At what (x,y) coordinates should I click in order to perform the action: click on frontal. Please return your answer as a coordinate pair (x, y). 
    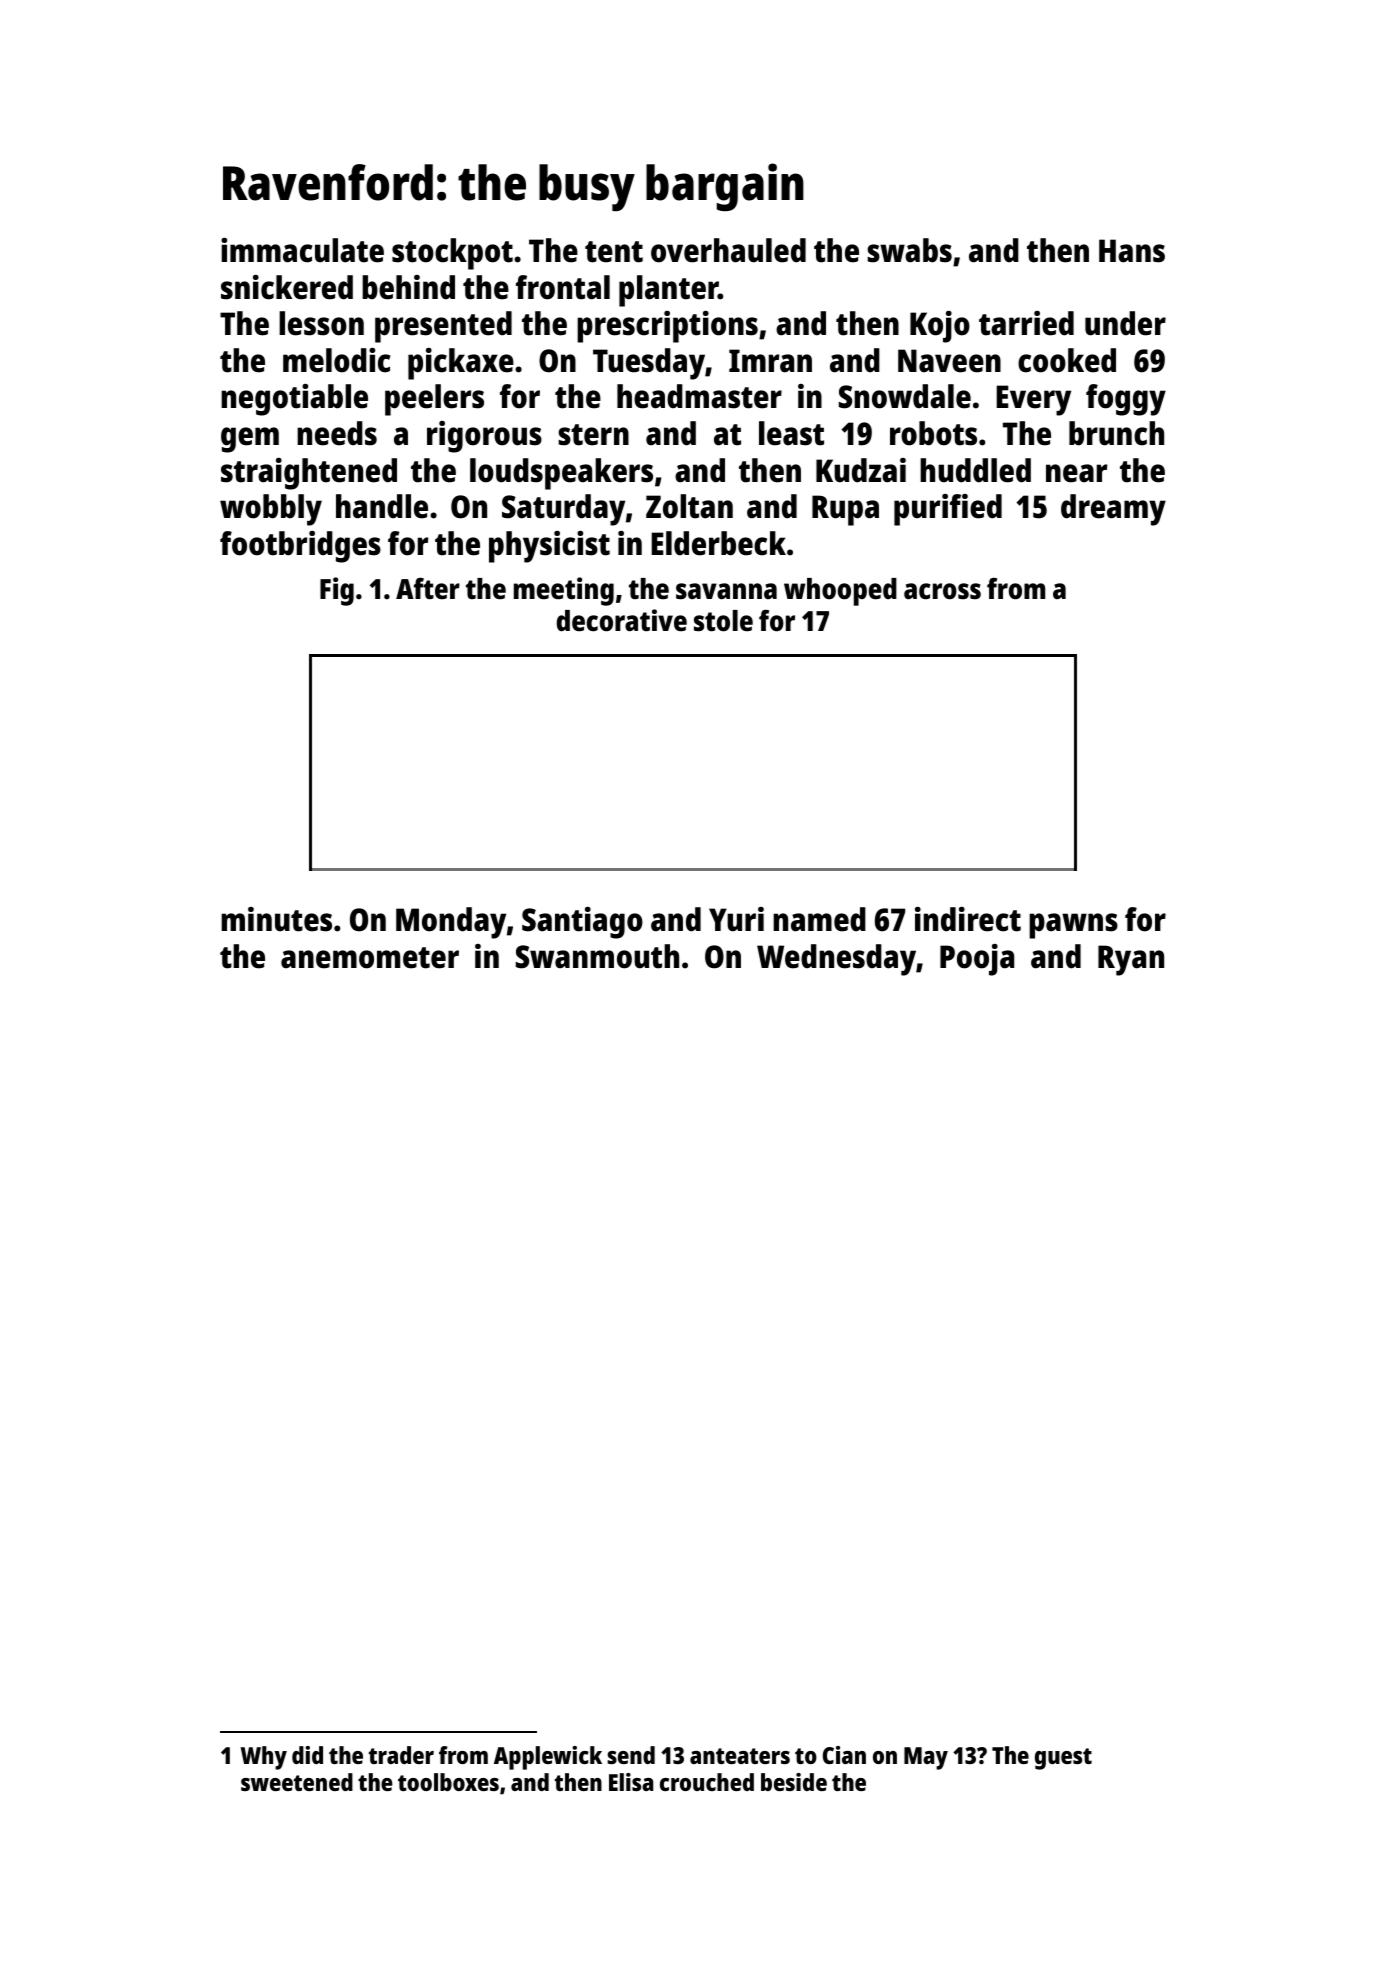
    Looking at the image, I should click on (563, 287).
